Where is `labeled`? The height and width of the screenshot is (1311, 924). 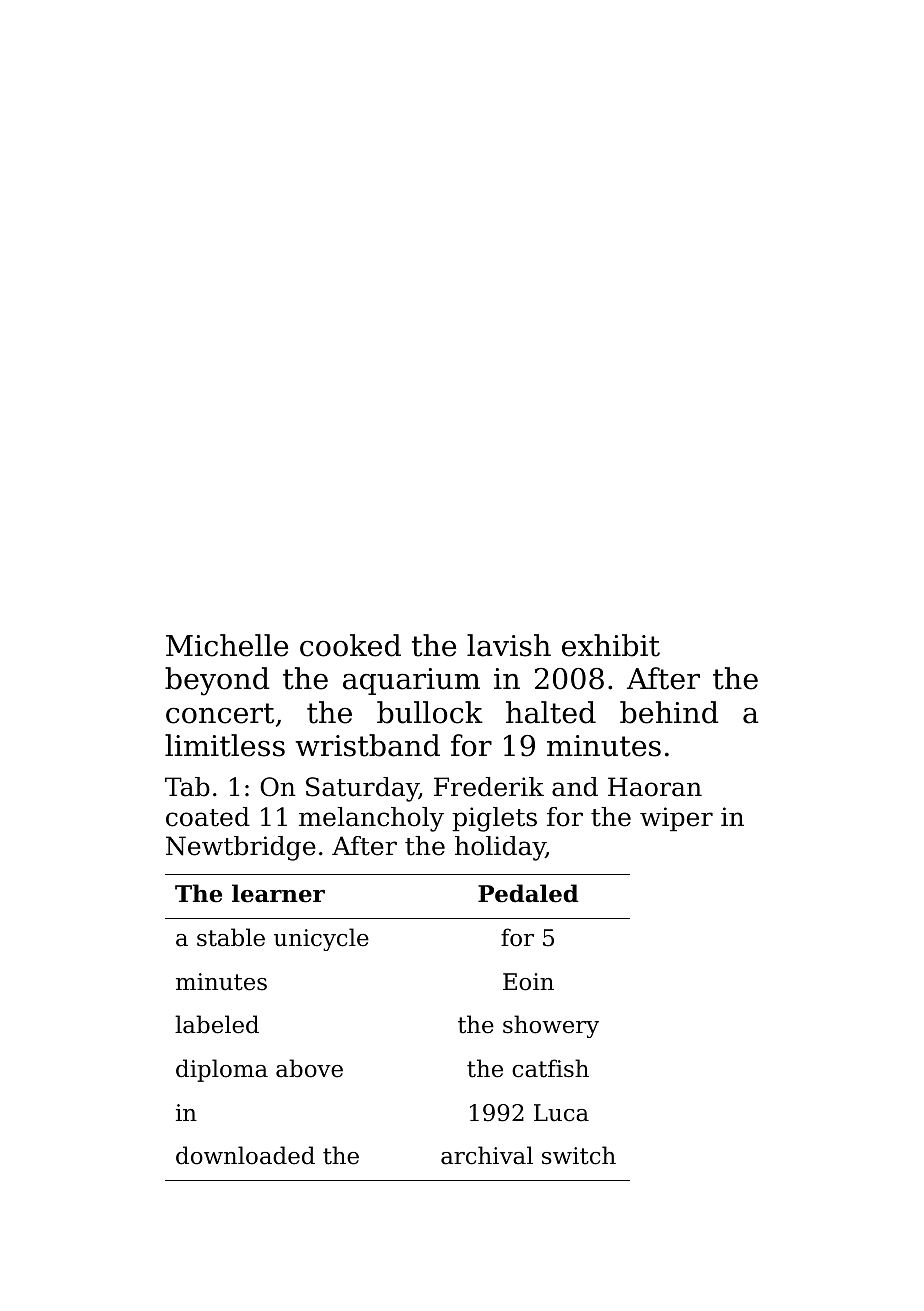
labeled is located at coordinates (217, 1024).
